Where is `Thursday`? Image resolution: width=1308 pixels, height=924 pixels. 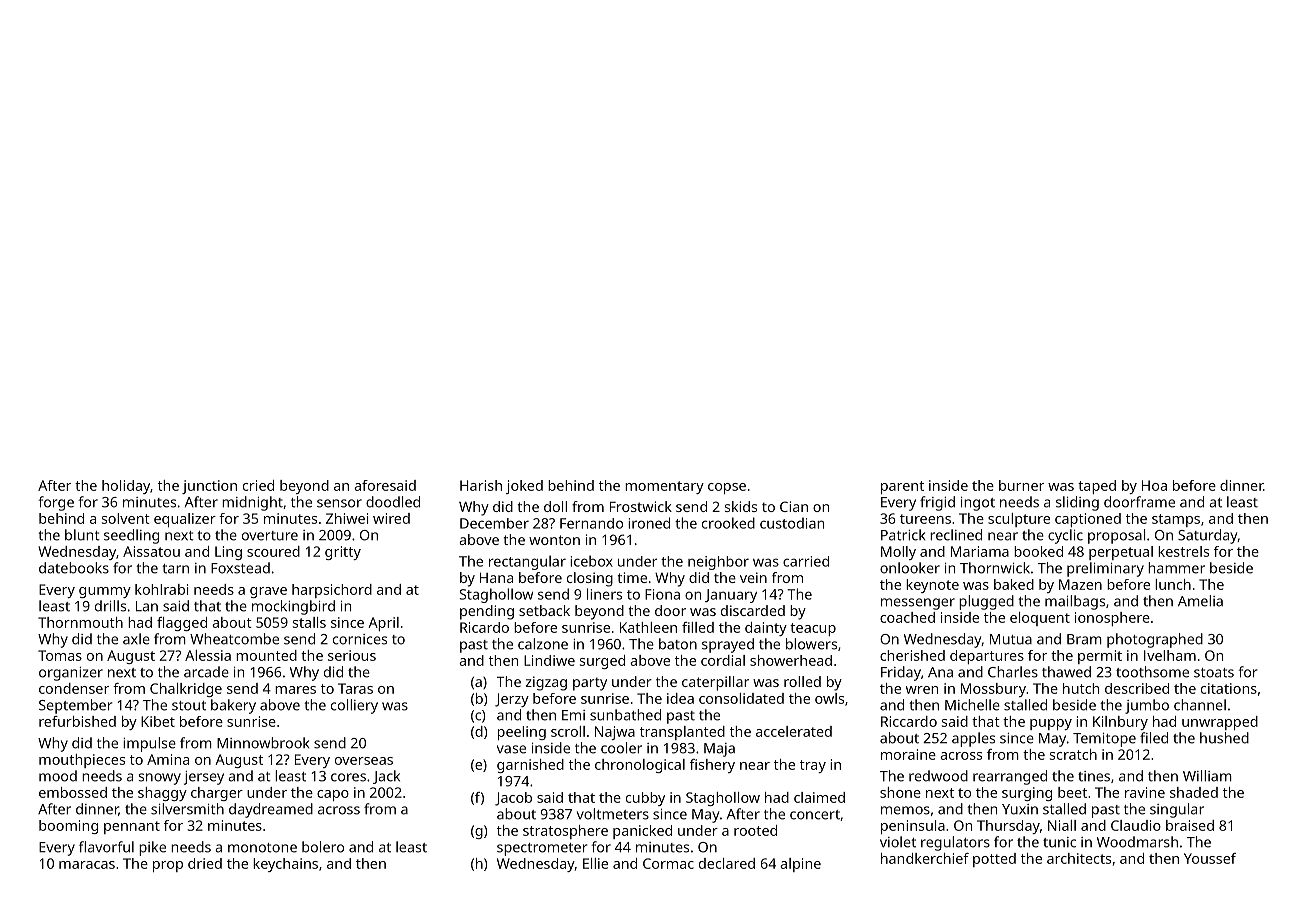
Thursday is located at coordinates (1008, 827).
